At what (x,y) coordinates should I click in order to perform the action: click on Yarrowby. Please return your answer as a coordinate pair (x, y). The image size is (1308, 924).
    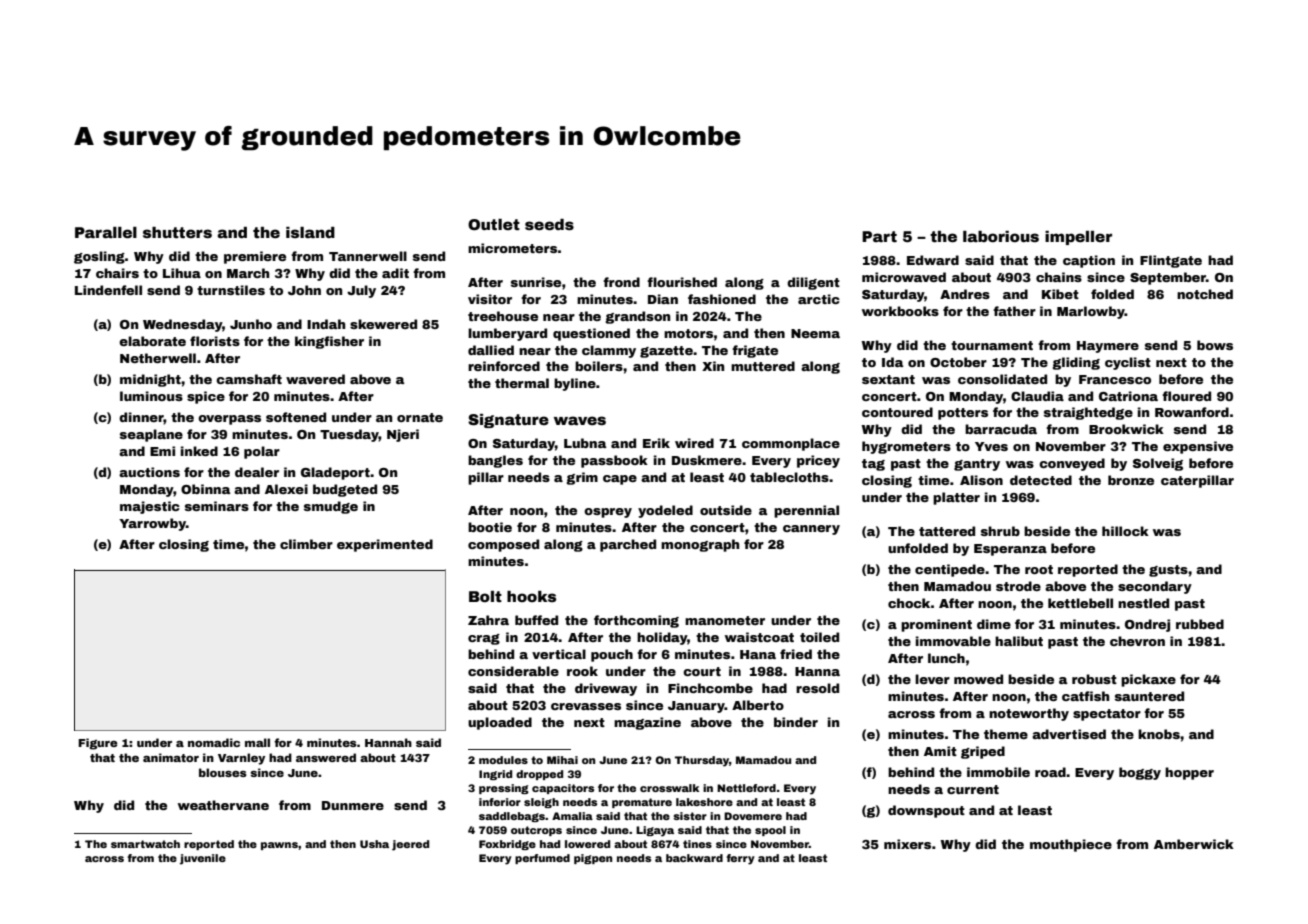
    Looking at the image, I should click on (152, 524).
